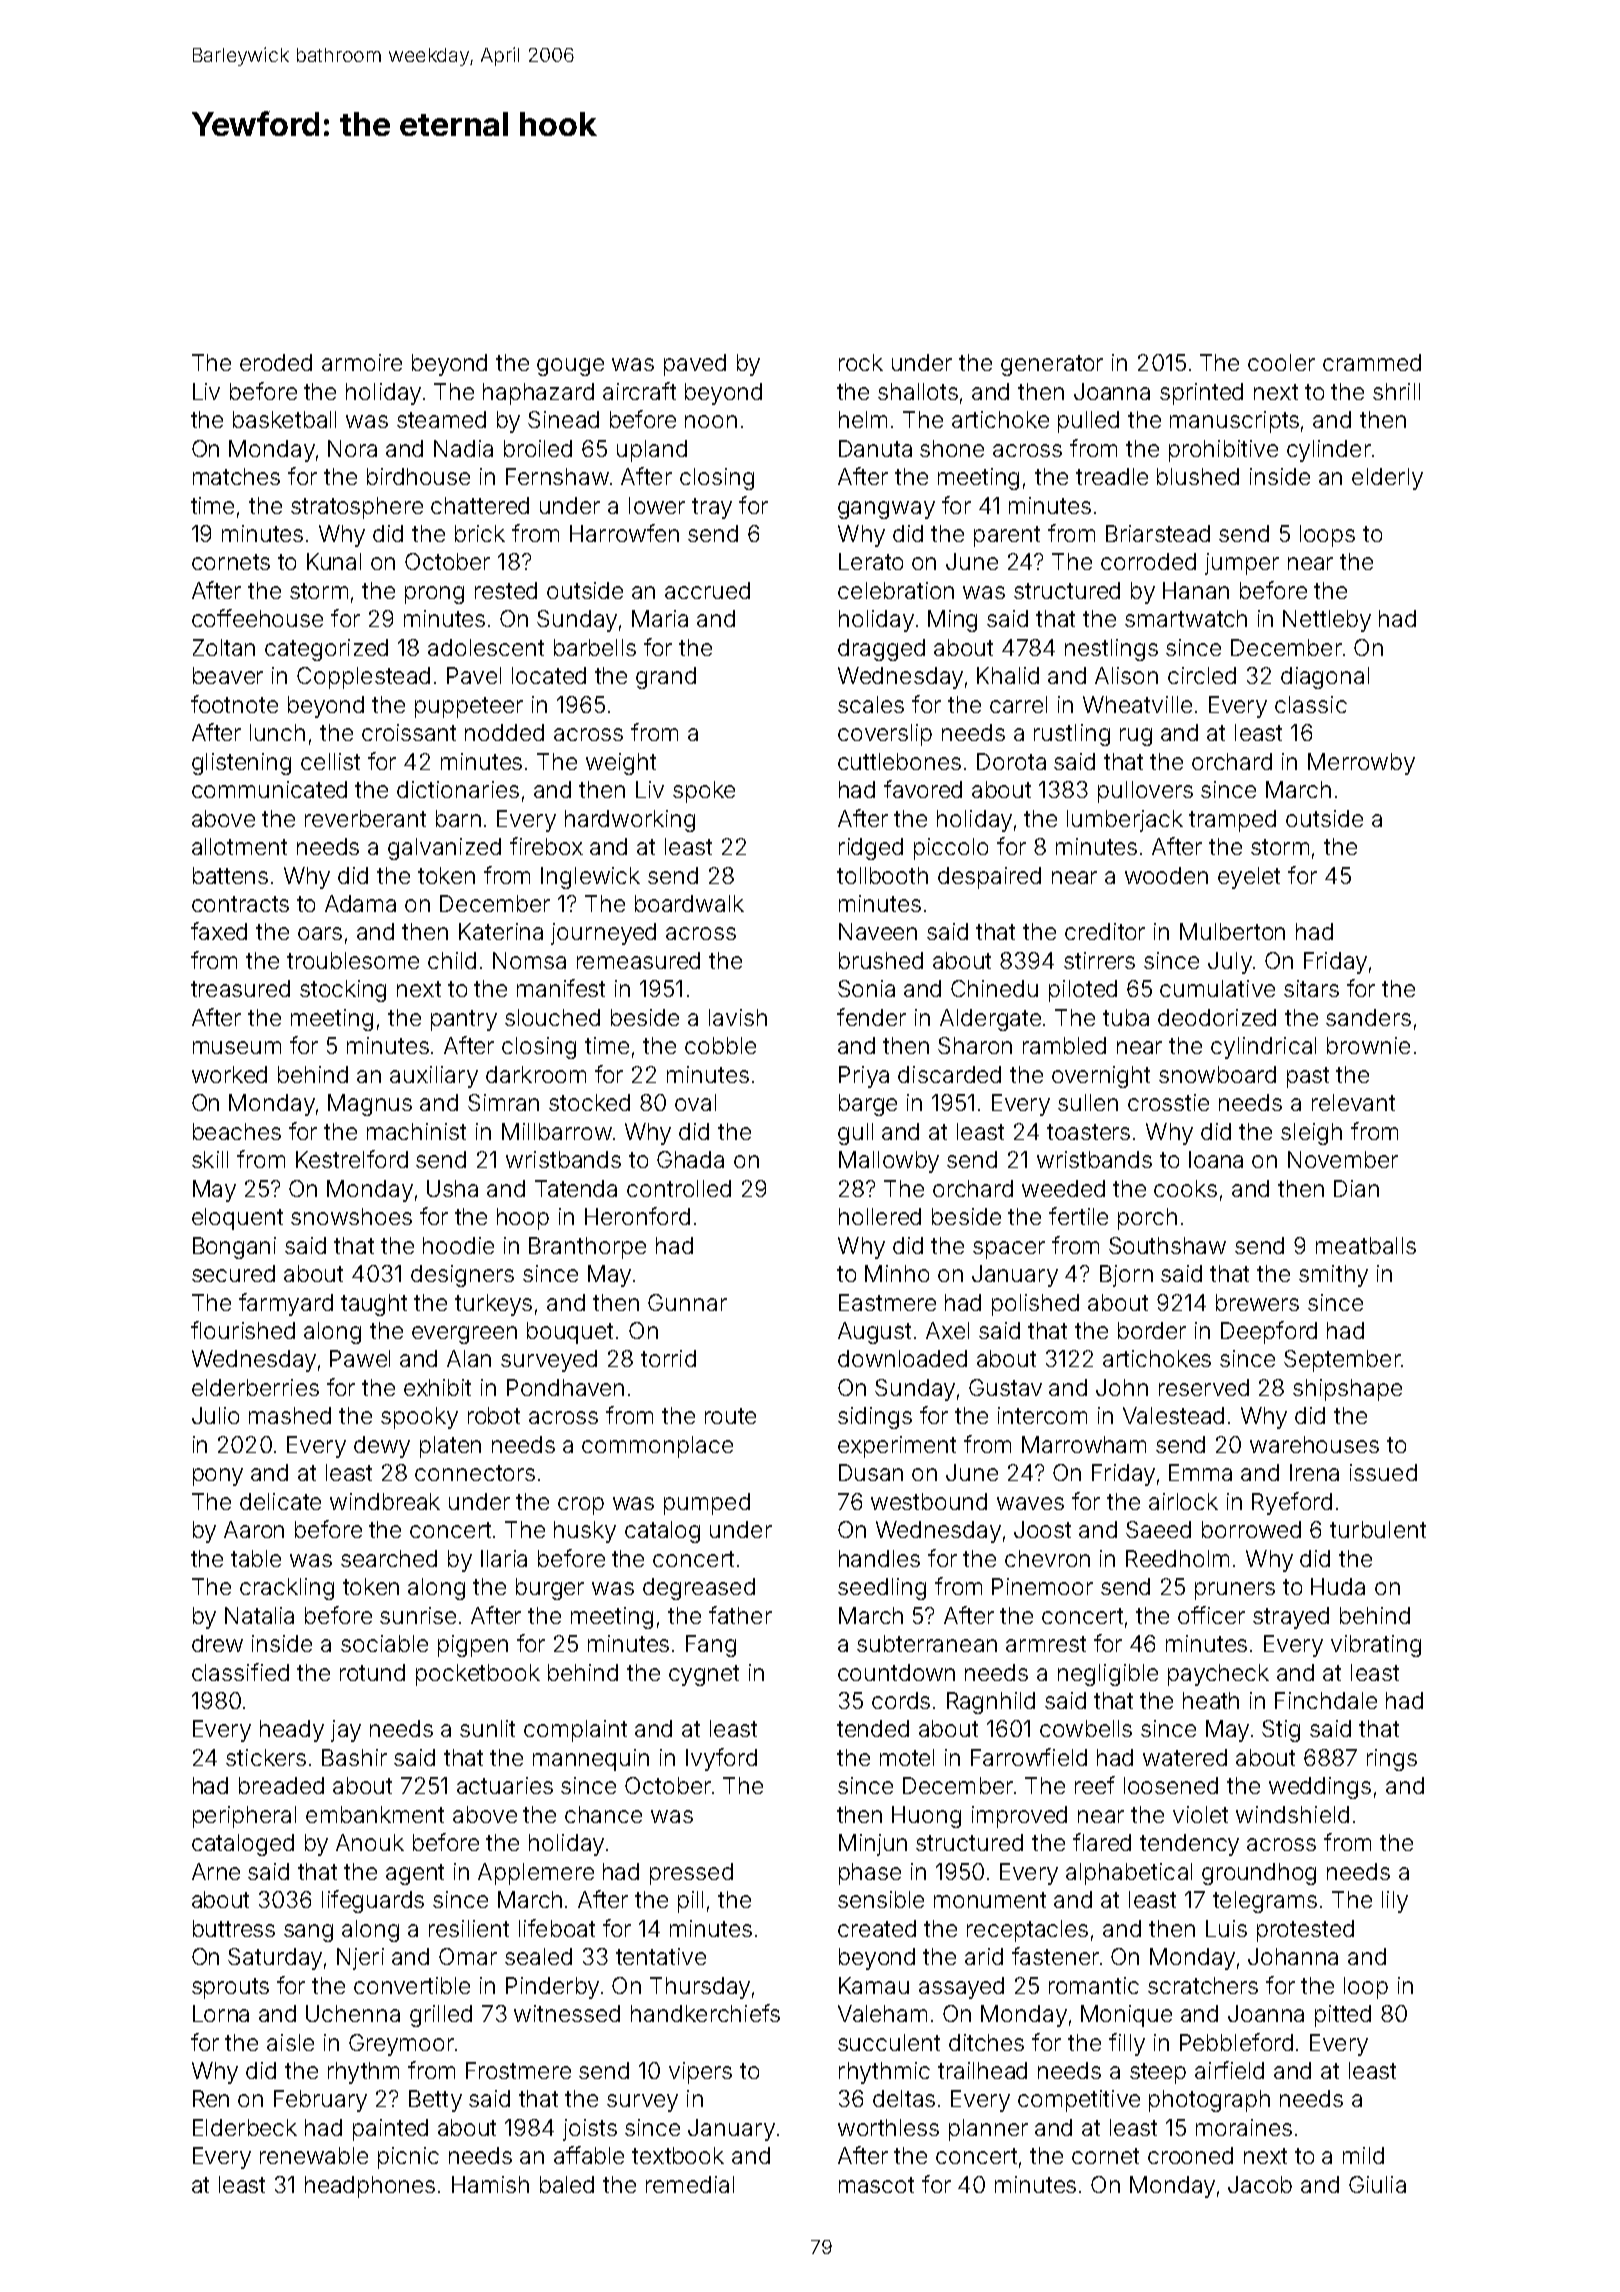 The width and height of the page is (1620, 2292). Describe the element at coordinates (1052, 365) in the page. I see `generator` at that location.
